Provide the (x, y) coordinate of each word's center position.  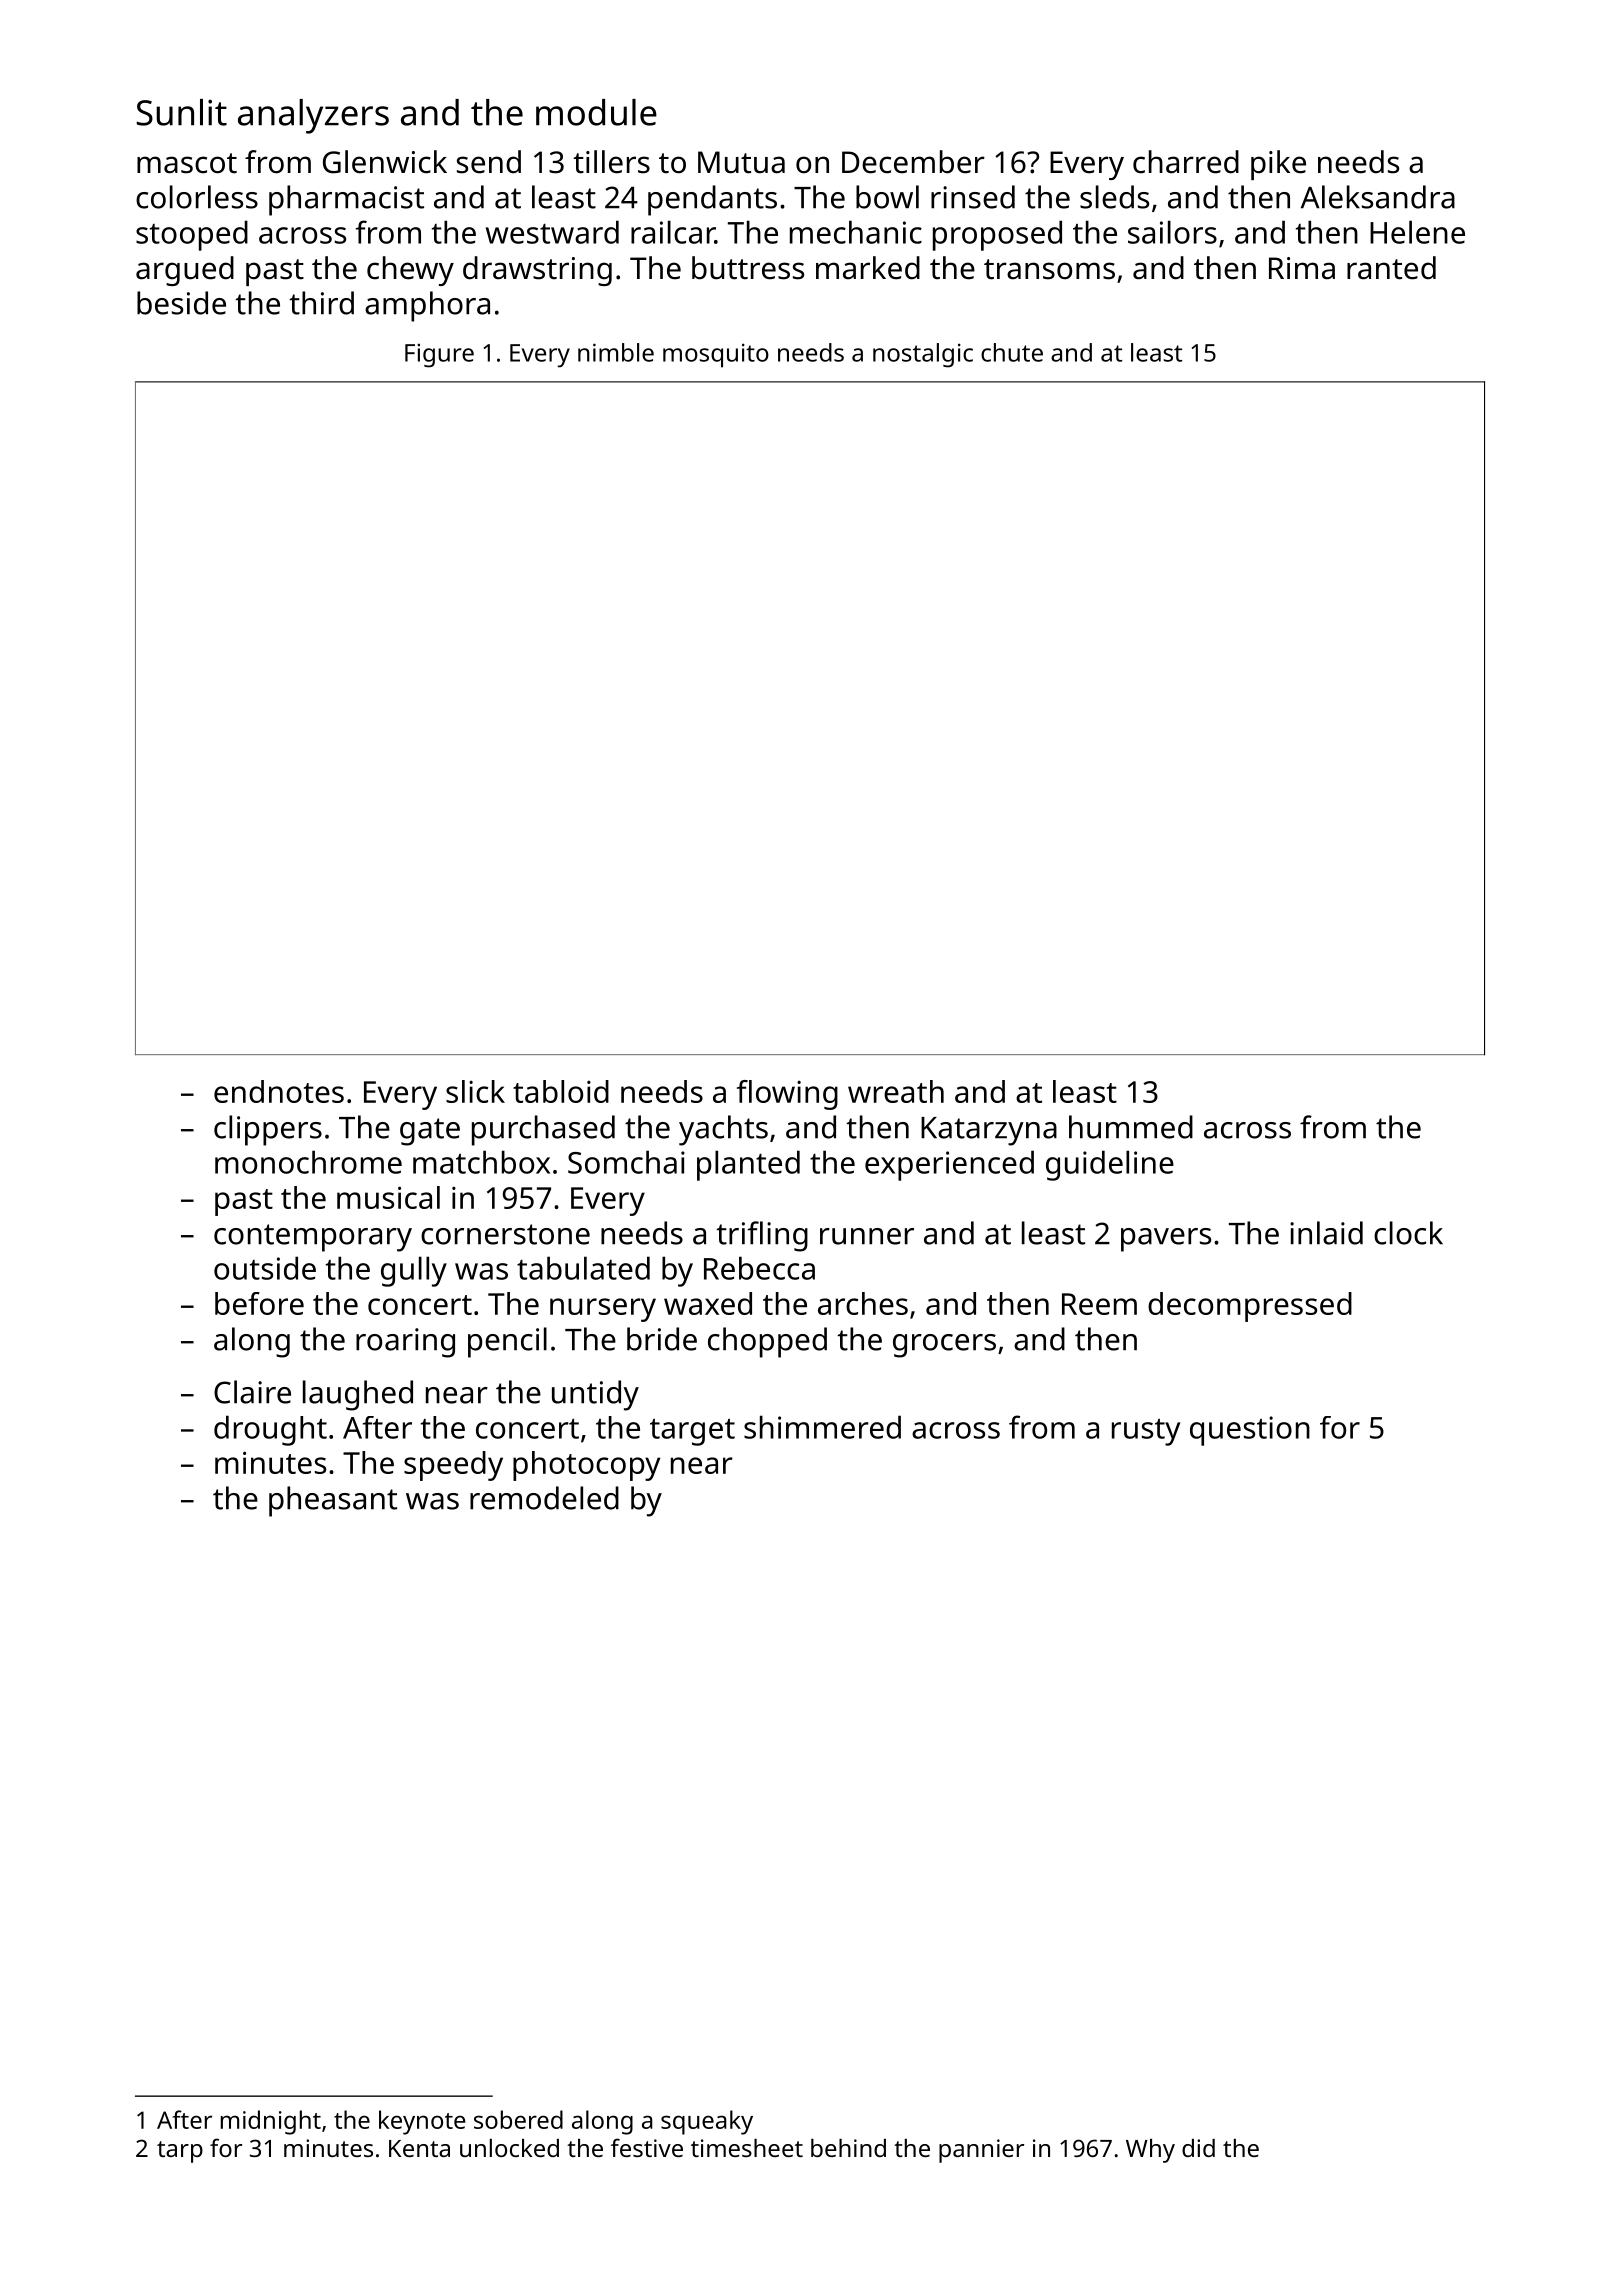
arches (863, 1303)
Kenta (419, 2148)
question (1250, 1431)
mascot (187, 163)
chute (1012, 352)
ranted (1391, 268)
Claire (252, 1392)
